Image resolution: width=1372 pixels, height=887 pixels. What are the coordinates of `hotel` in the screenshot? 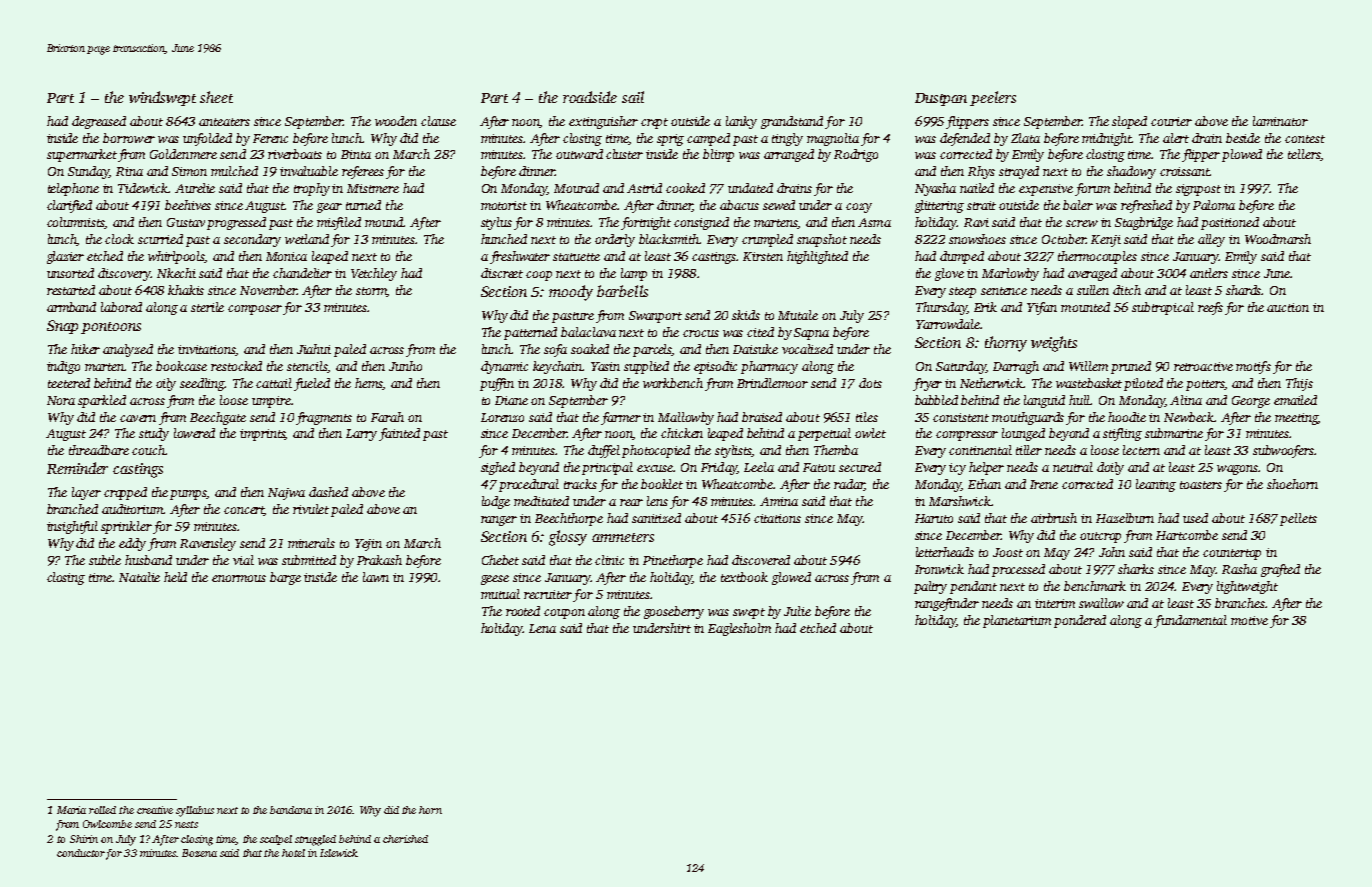 It's located at (293, 853).
